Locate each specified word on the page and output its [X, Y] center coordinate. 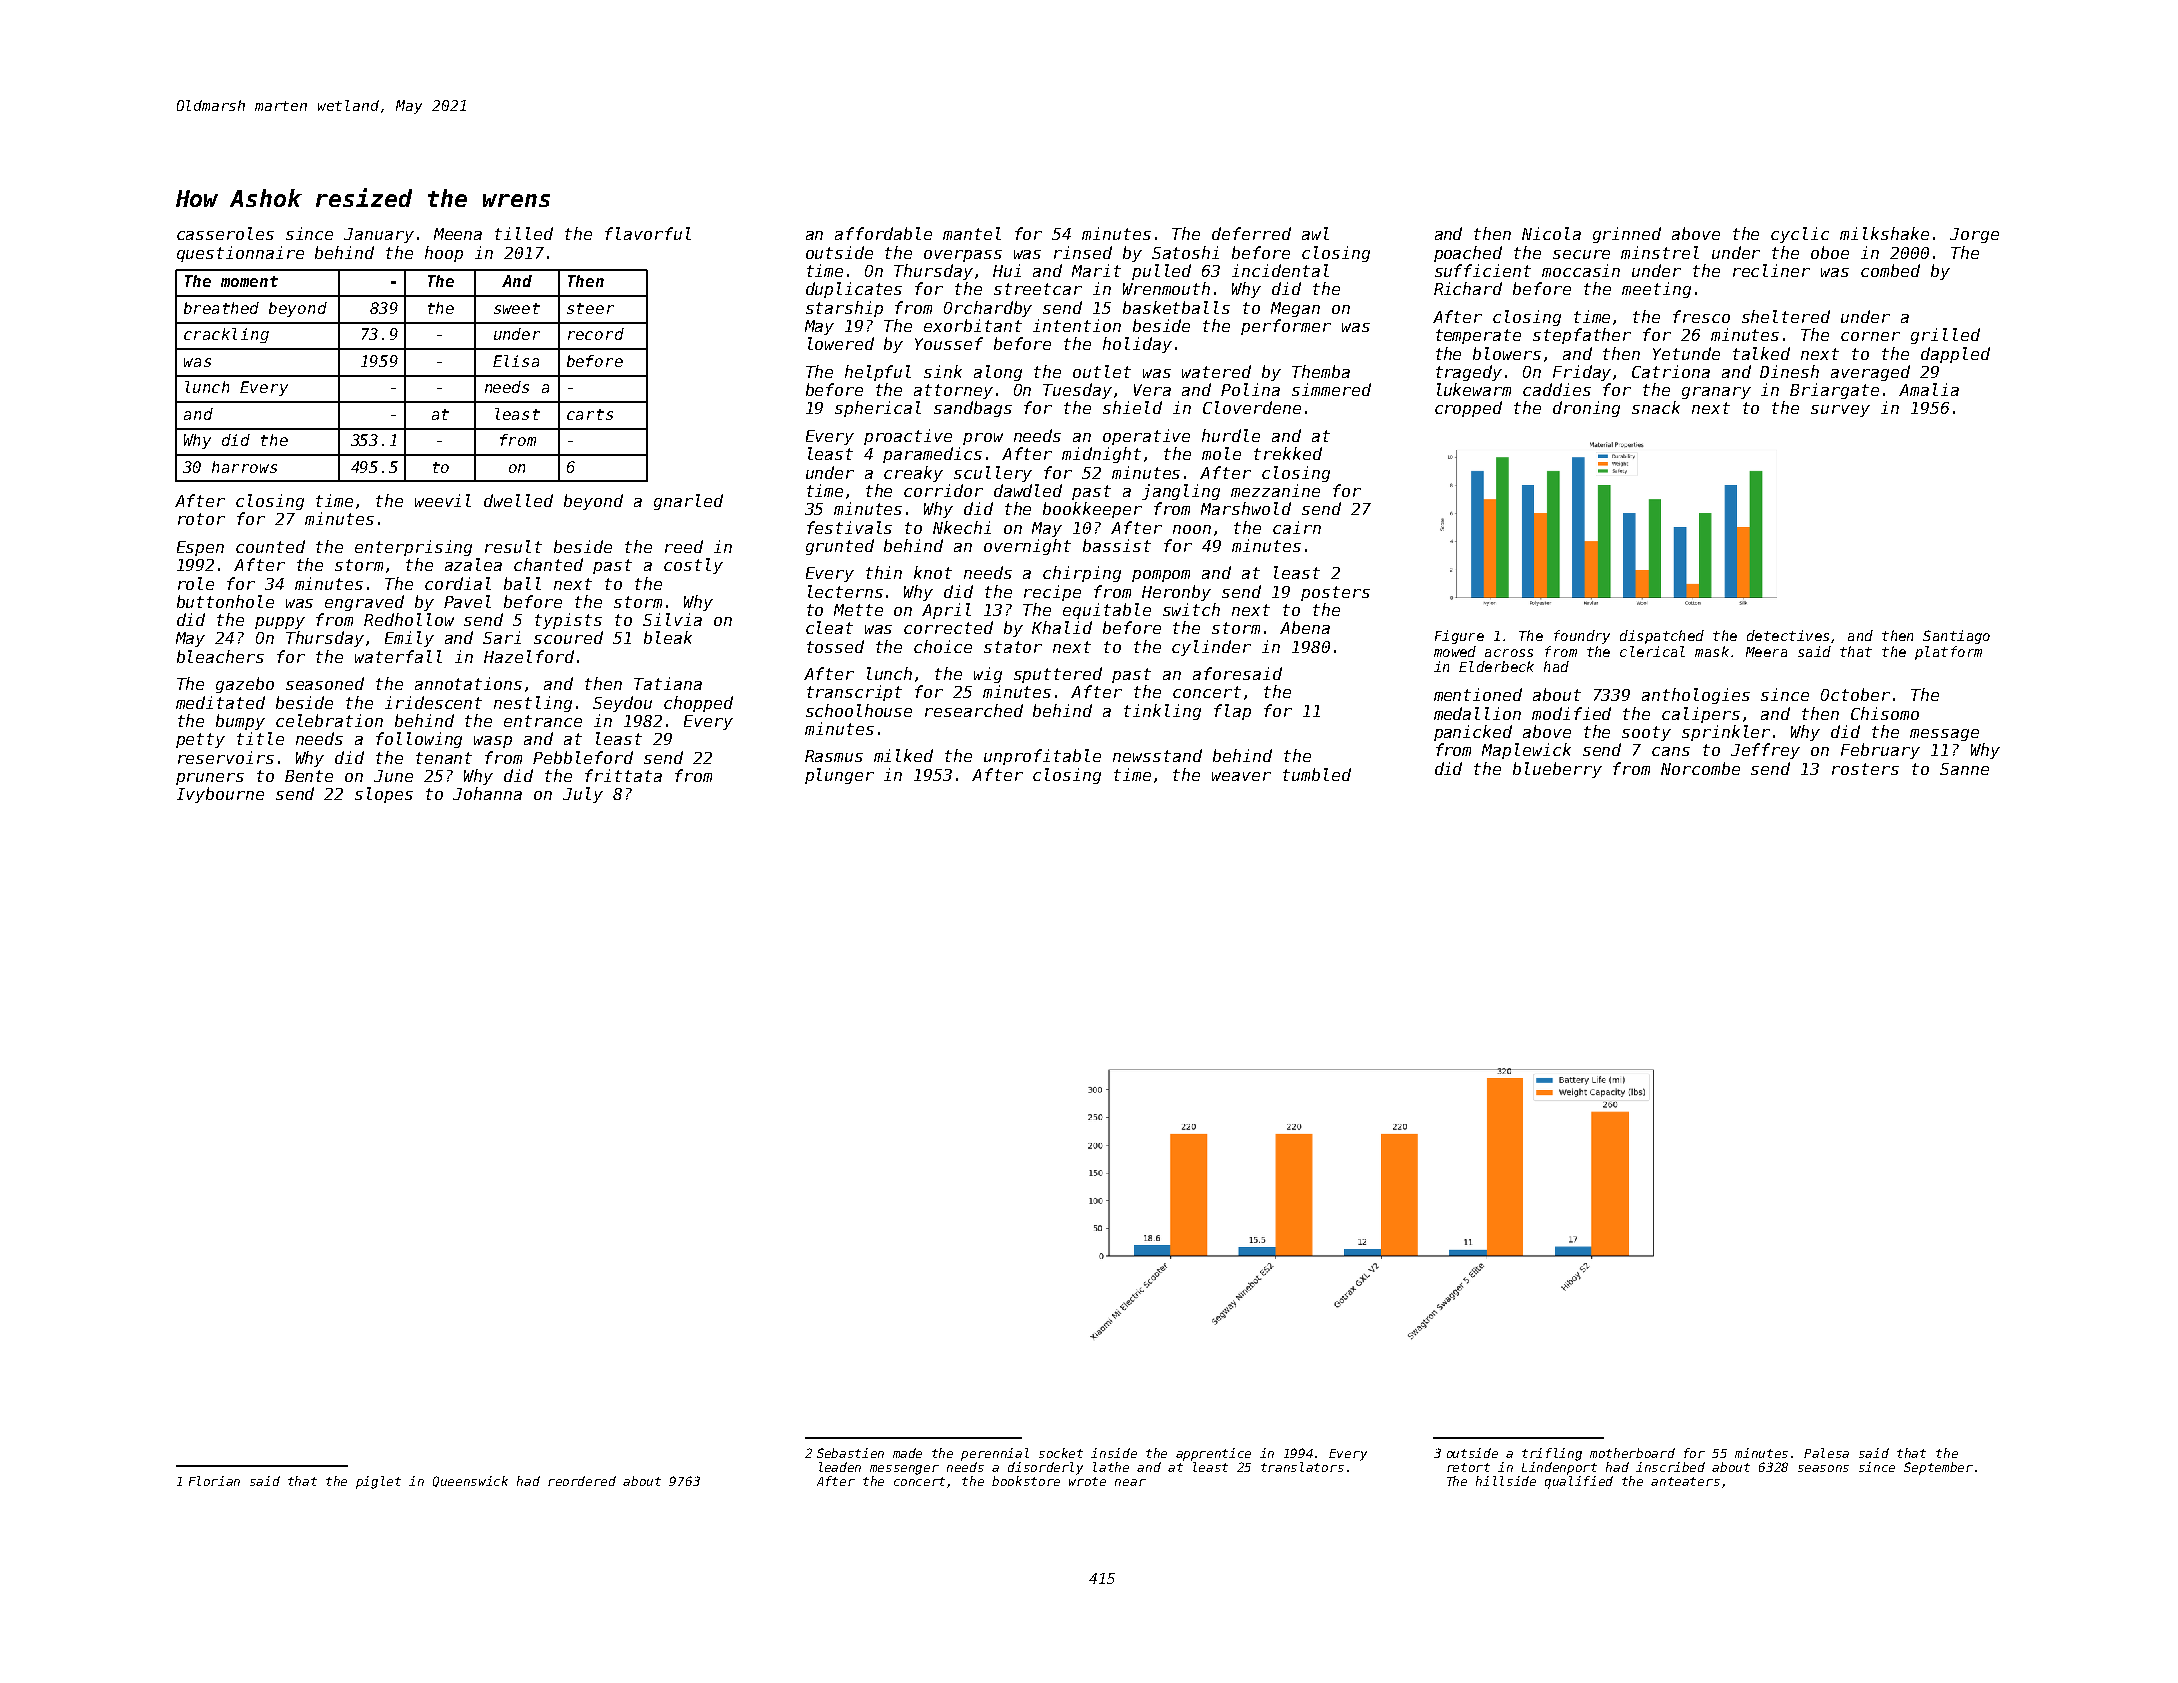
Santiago [1956, 637]
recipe [1052, 593]
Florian [214, 1481]
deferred [1251, 233]
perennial [995, 1454]
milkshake [1884, 233]
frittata [623, 775]
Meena [458, 234]
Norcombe [1700, 768]
